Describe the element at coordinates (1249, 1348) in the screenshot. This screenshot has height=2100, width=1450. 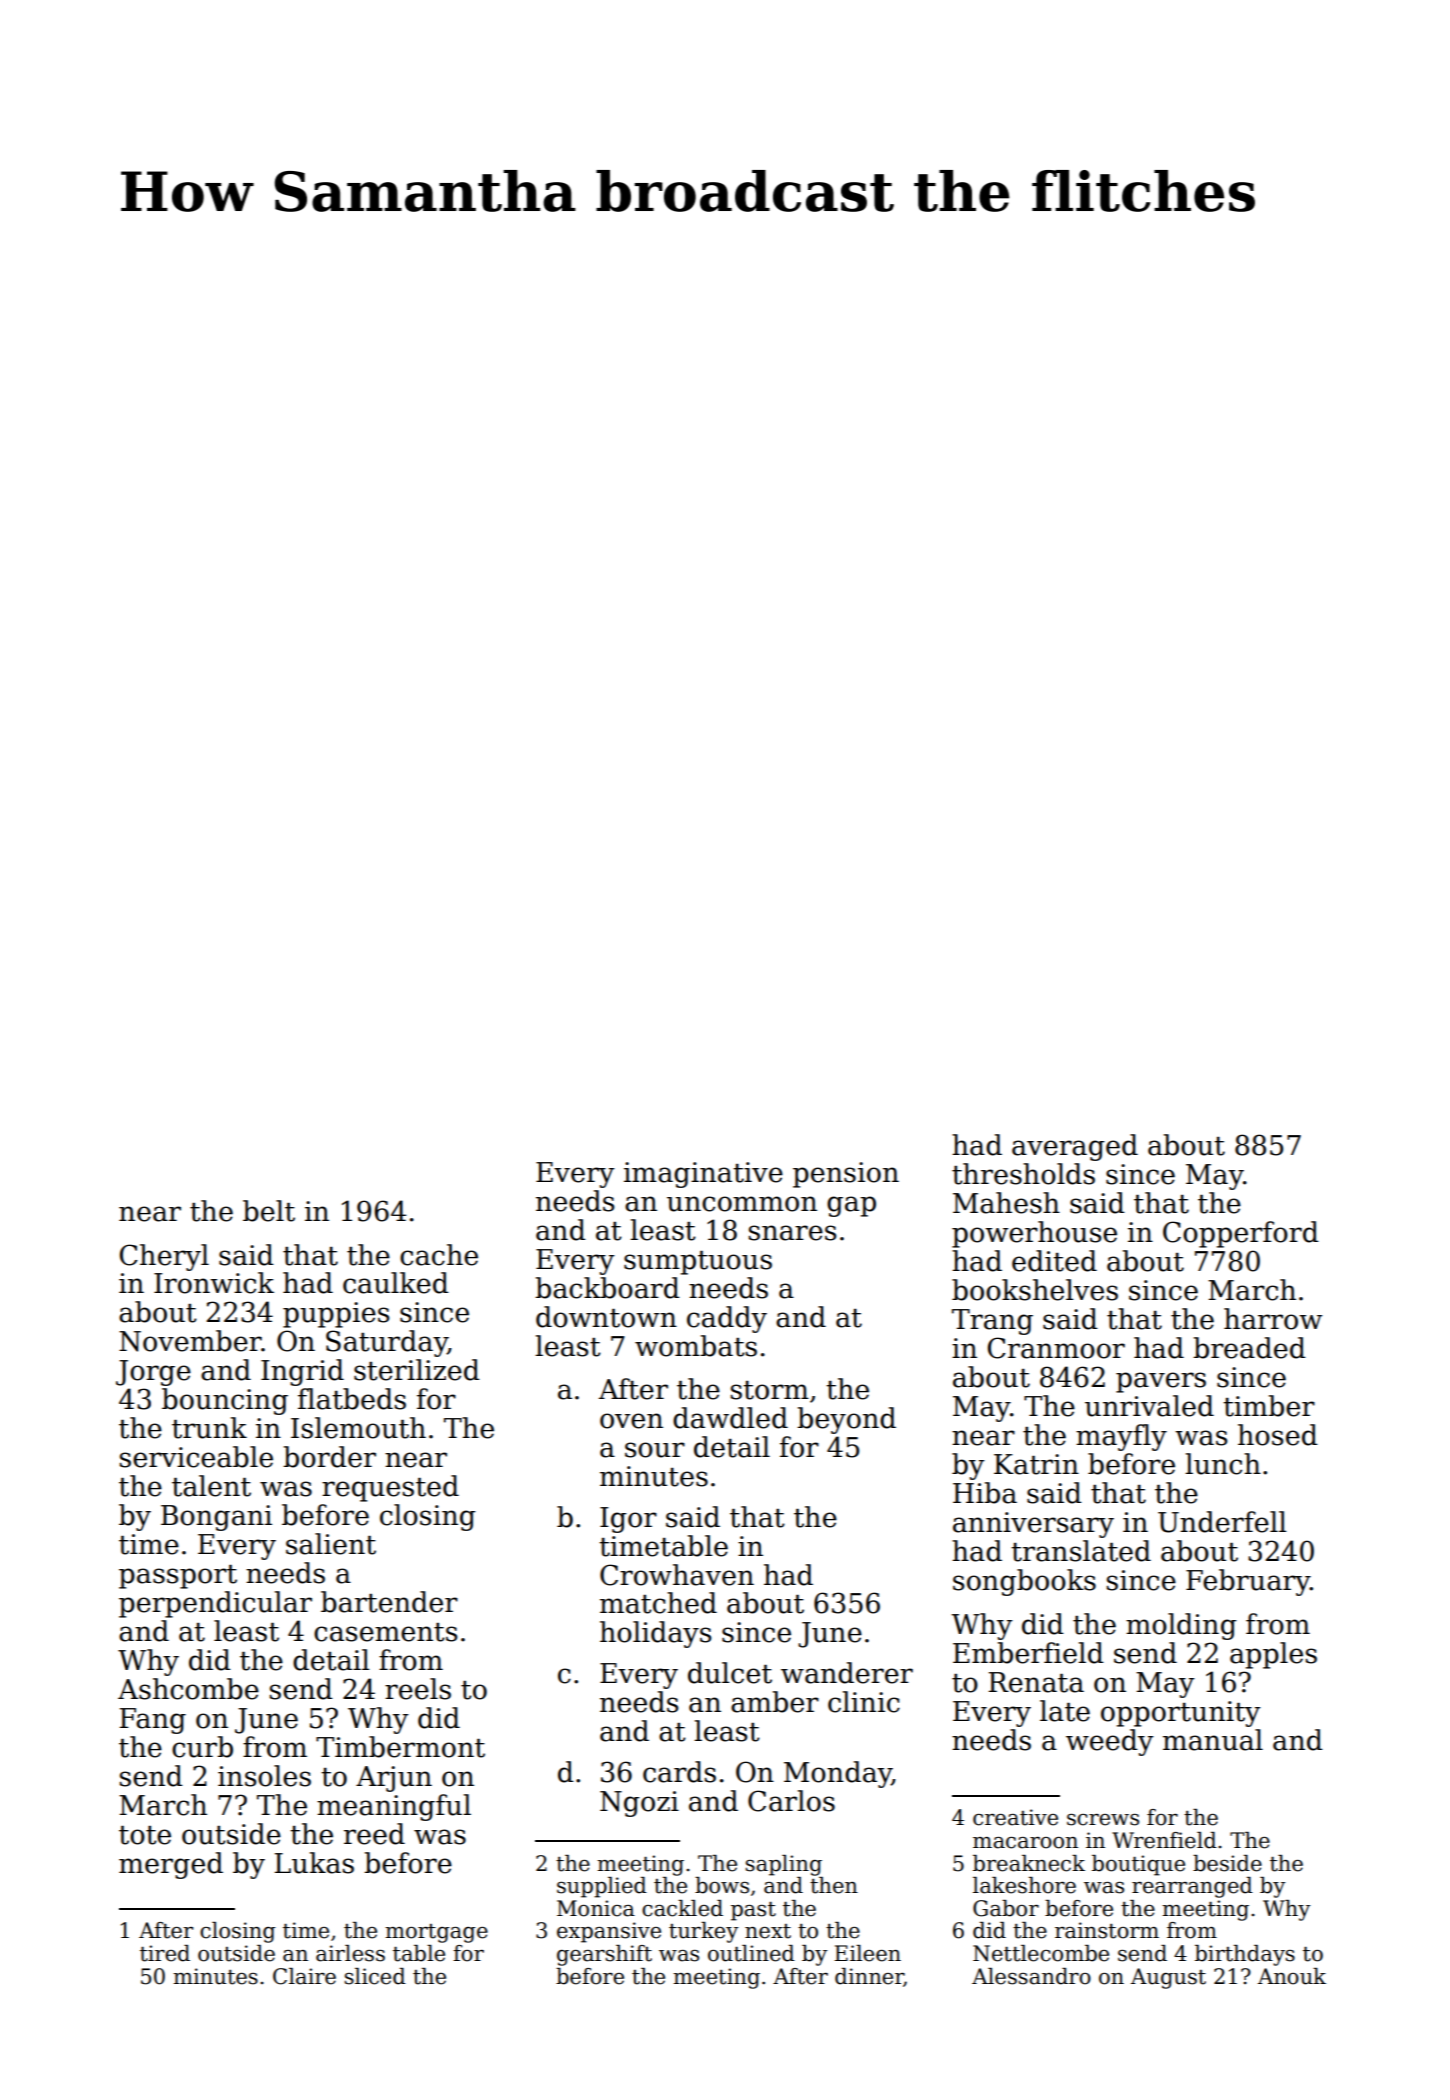
I see `breaded` at that location.
